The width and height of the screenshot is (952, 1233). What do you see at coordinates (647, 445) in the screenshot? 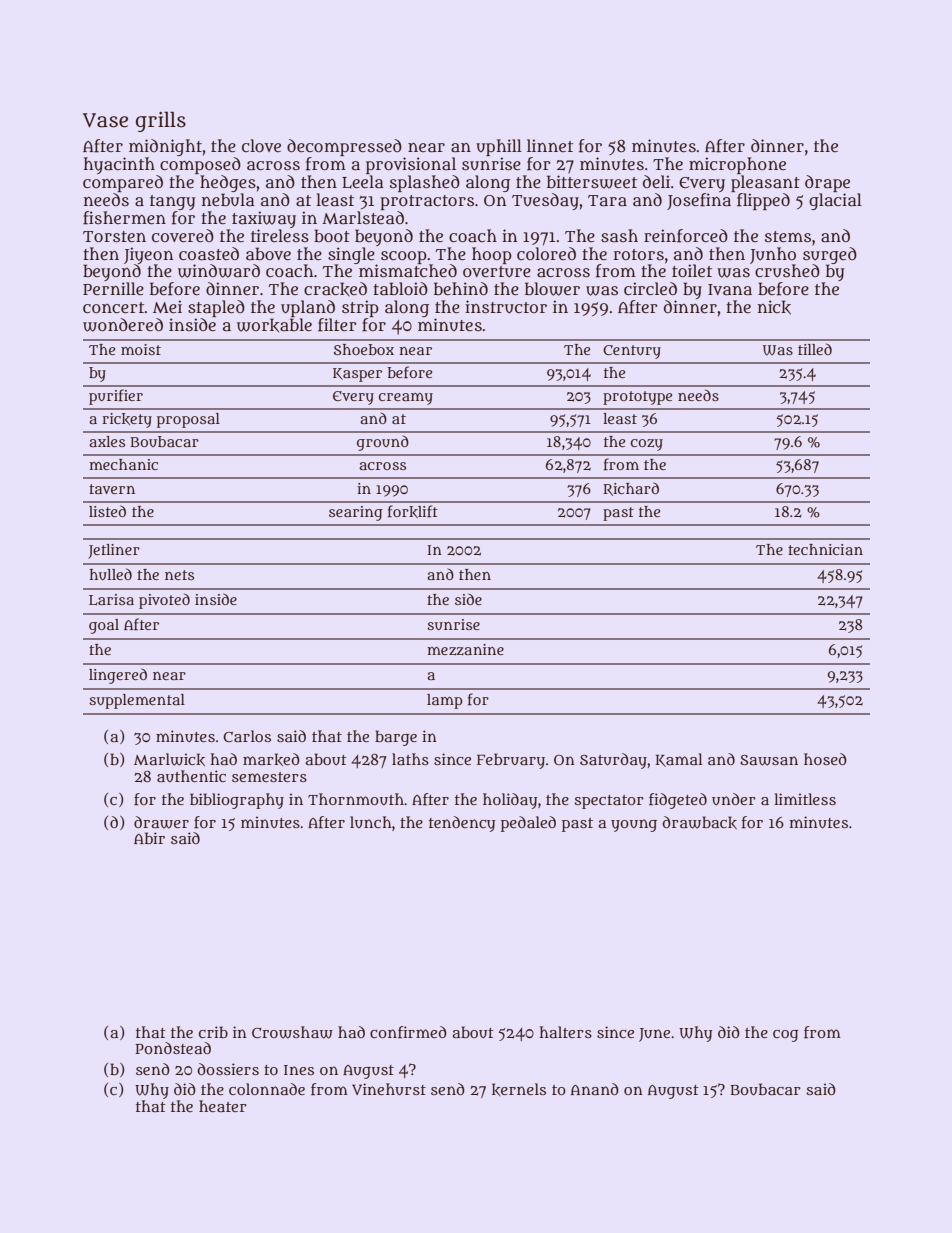
I see `cozy` at bounding box center [647, 445].
